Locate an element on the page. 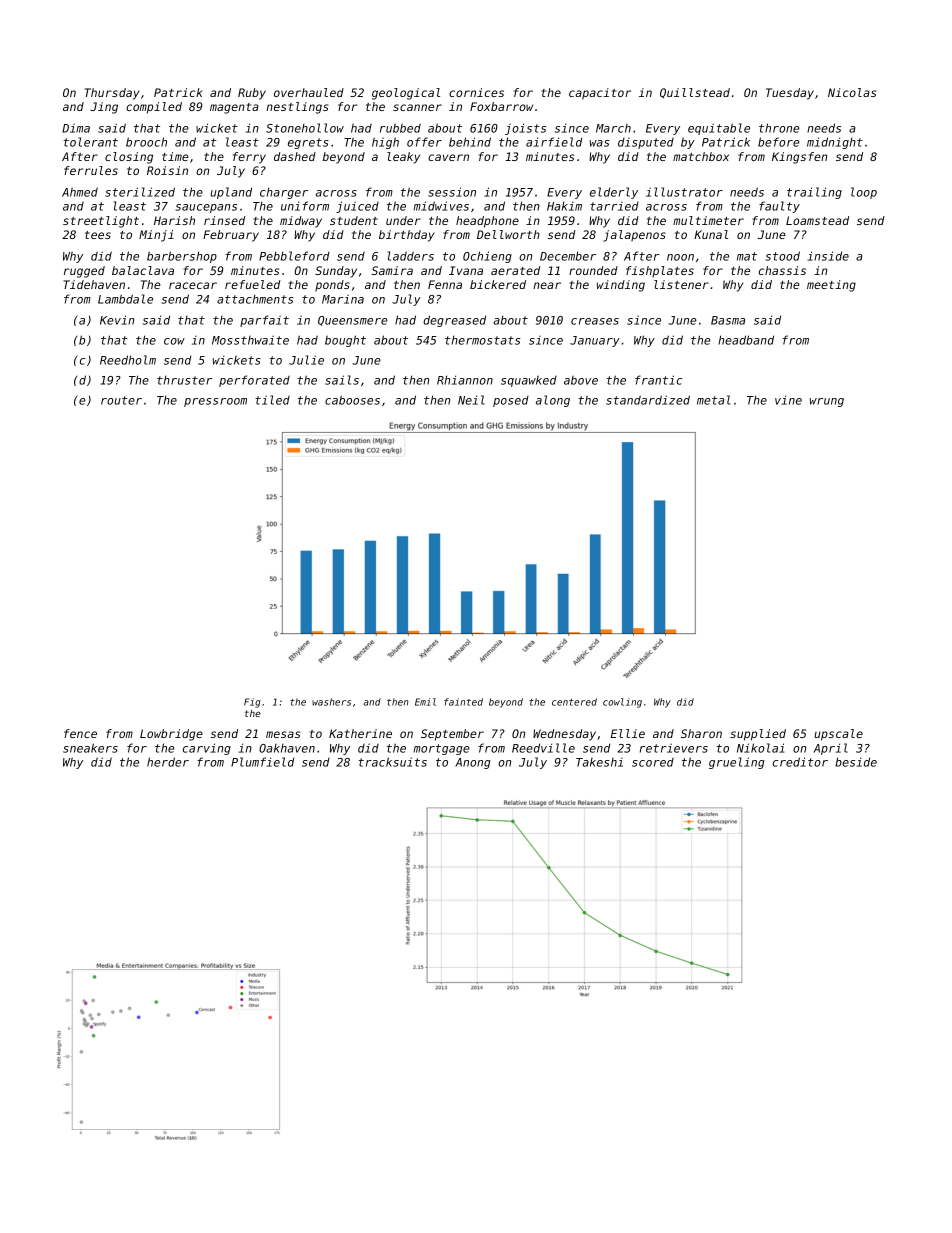 This image has width=952, height=1233. cabooses is located at coordinates (352, 400).
